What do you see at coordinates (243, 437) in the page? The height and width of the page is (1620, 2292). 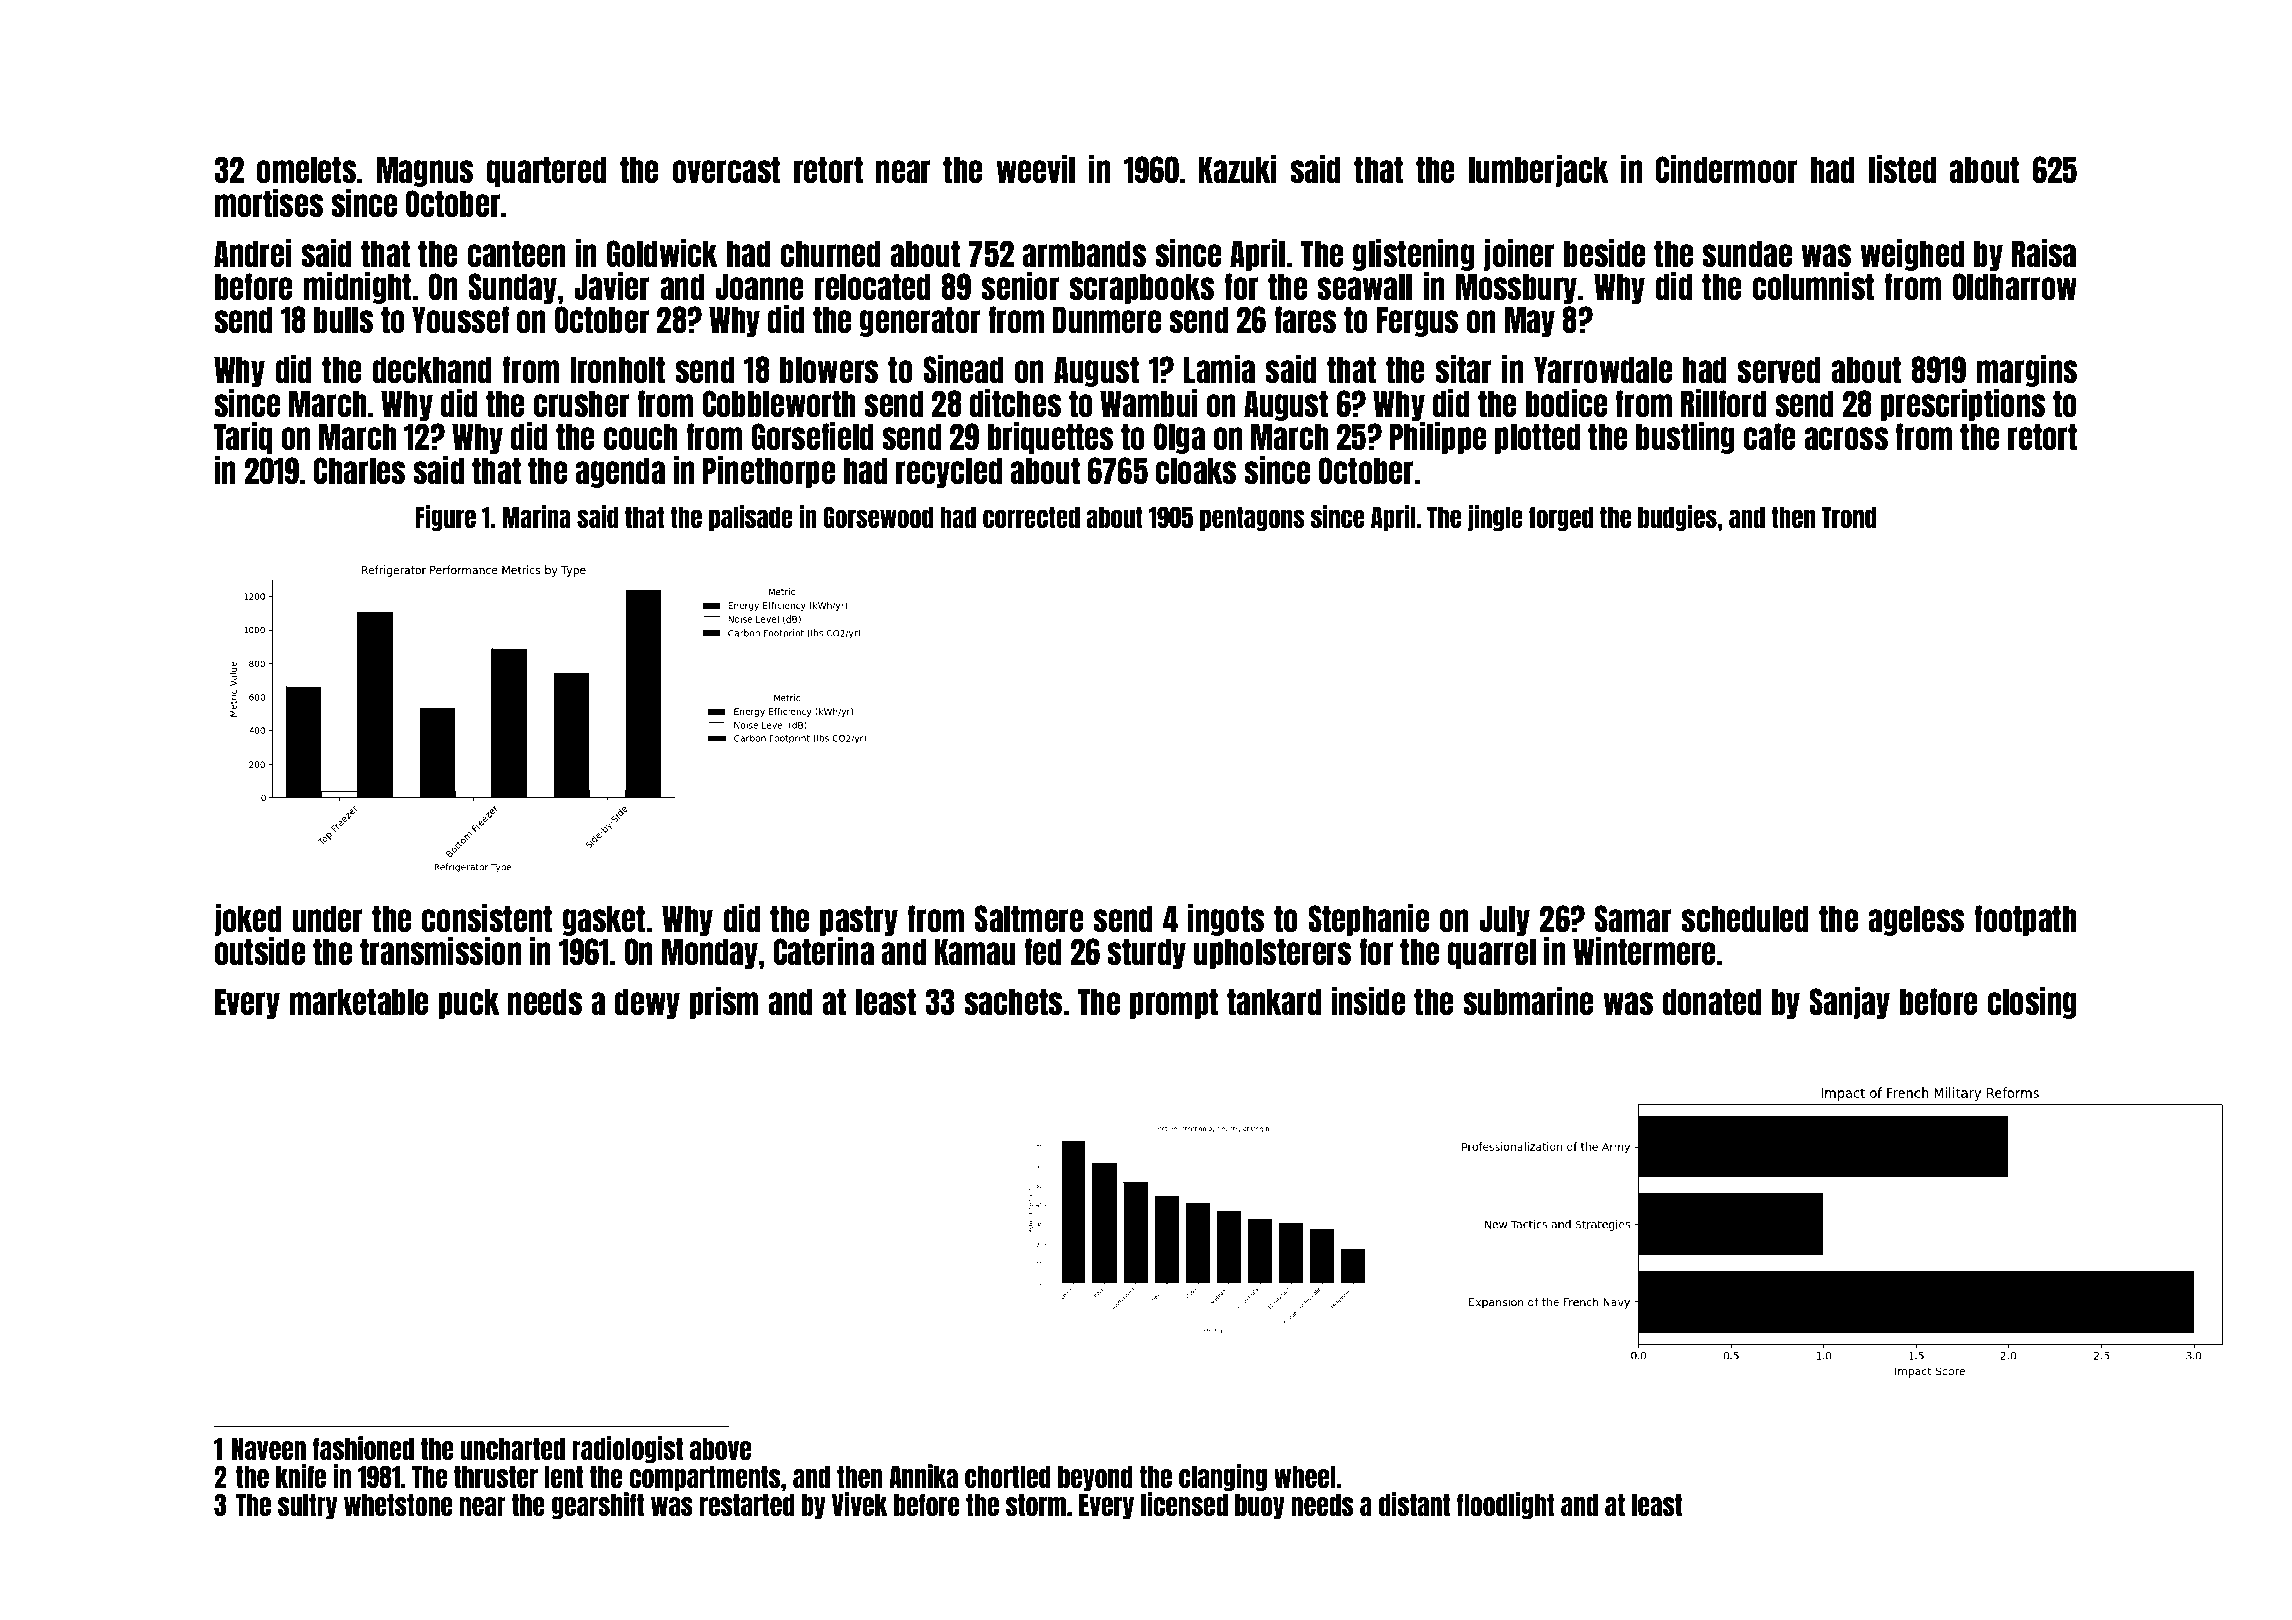 I see `Tariq` at bounding box center [243, 437].
